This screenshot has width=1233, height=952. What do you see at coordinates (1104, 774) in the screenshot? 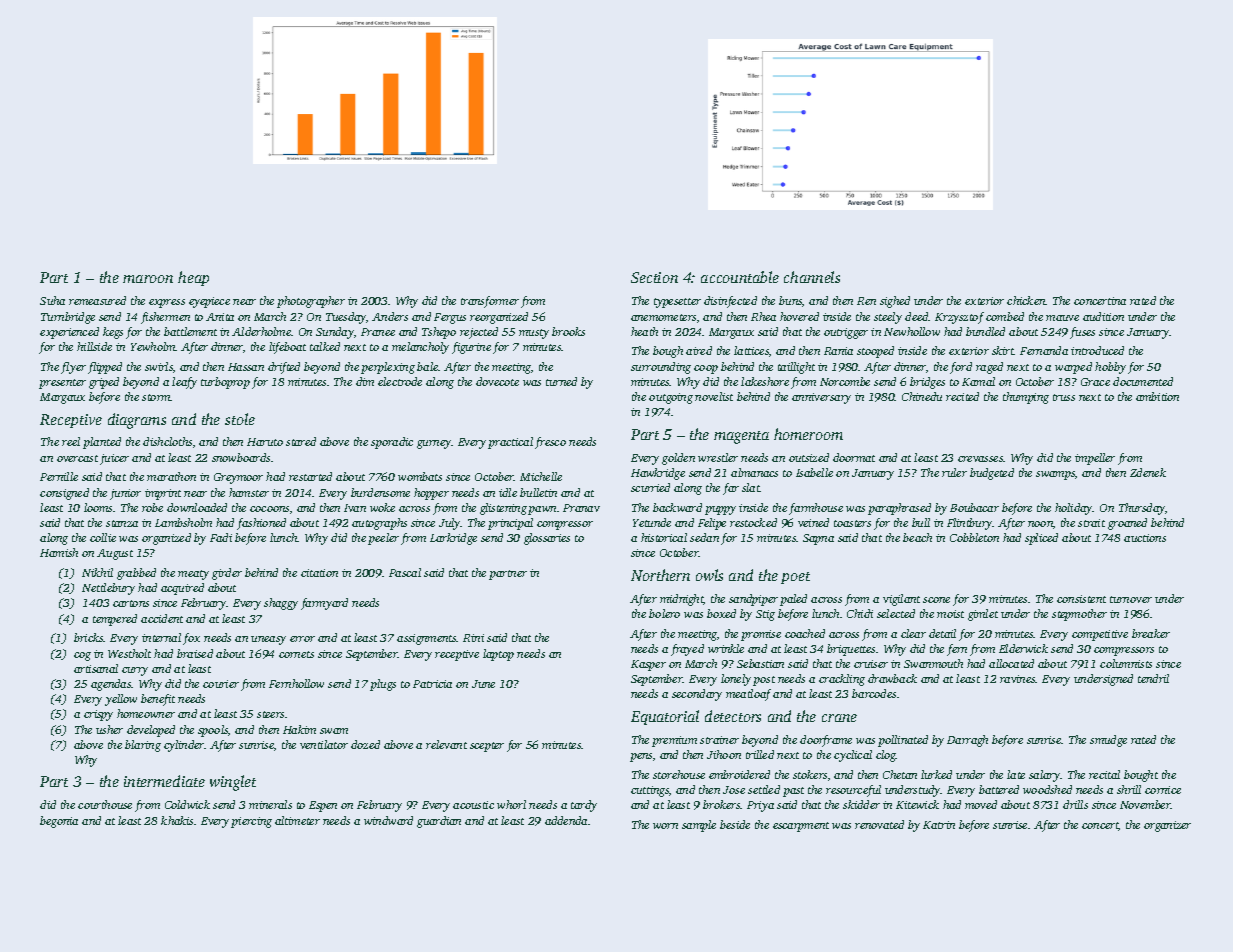
I see `recital` at bounding box center [1104, 774].
